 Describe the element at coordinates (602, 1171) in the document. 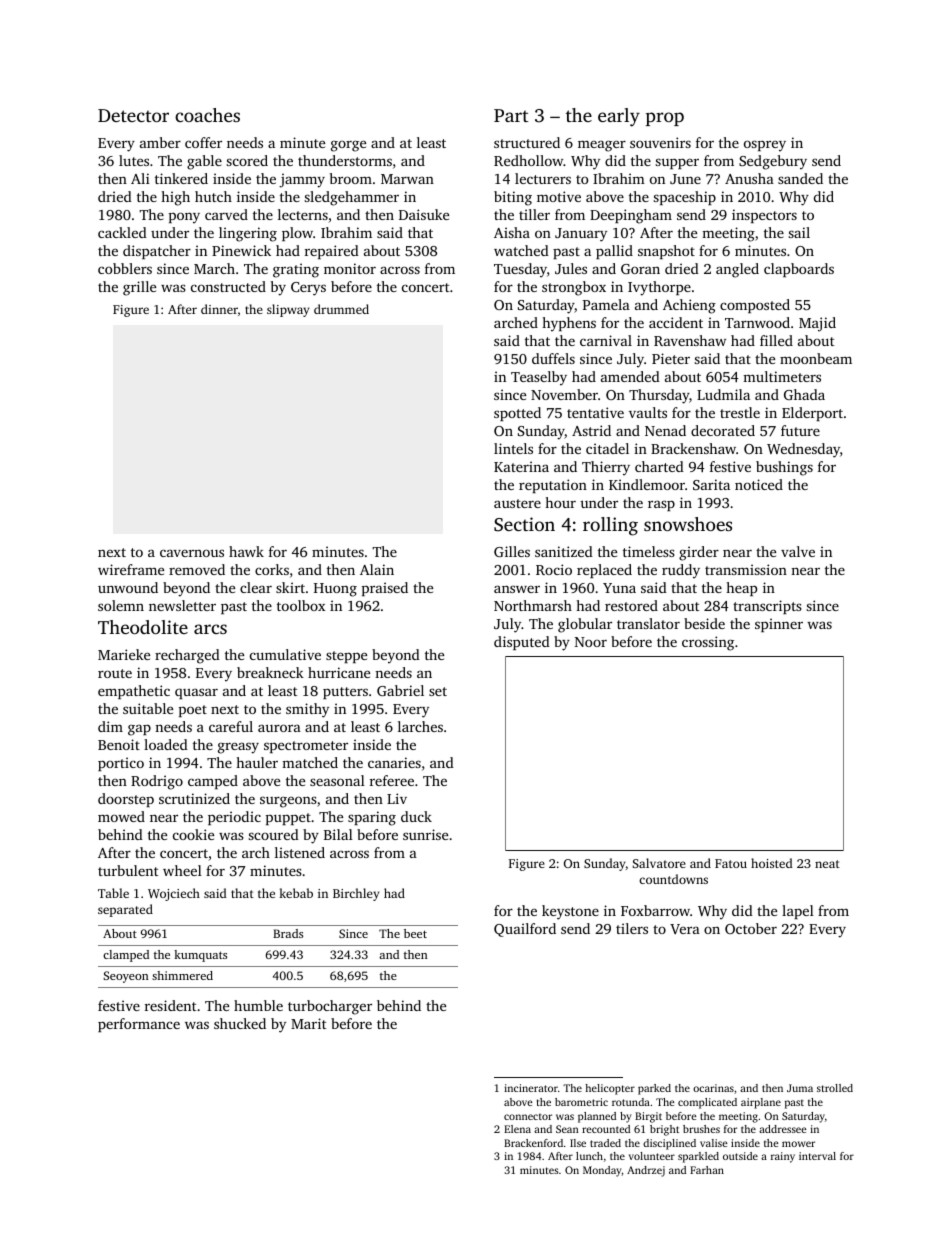

I see `Monday` at that location.
